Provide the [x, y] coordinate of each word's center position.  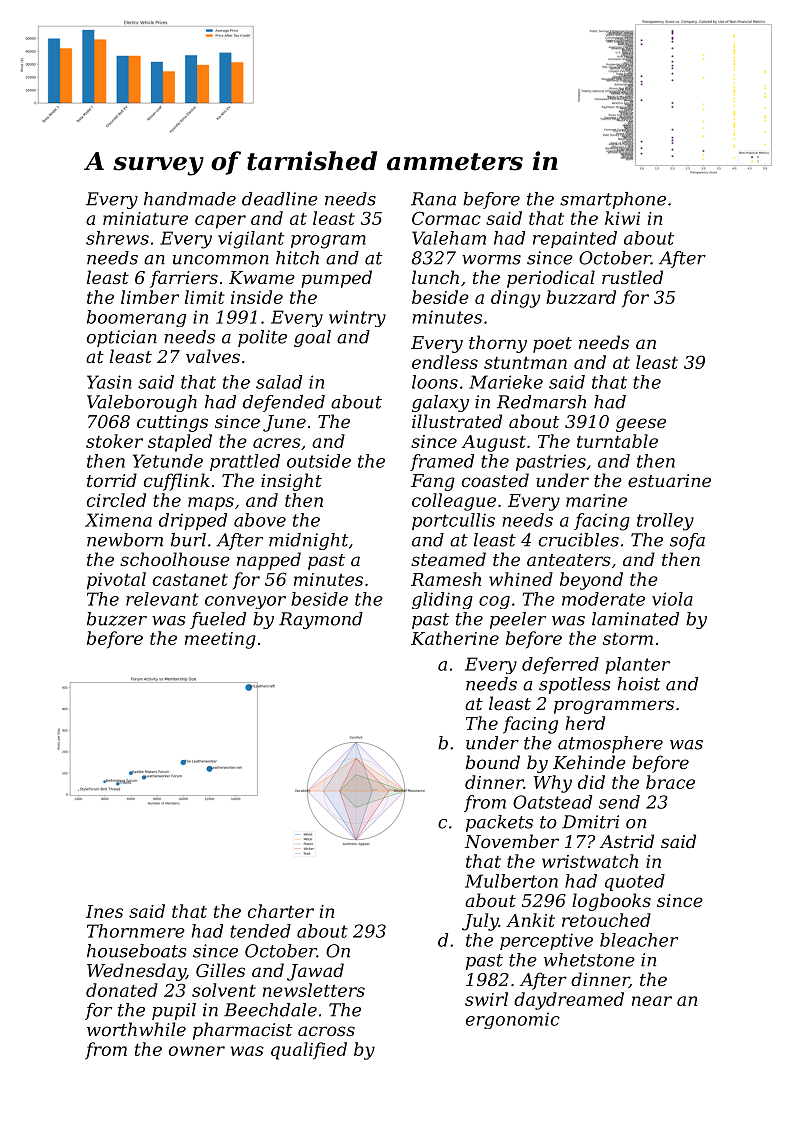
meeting [220, 640]
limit [205, 297]
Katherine [455, 638]
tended [260, 931]
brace [670, 782]
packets [499, 823]
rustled [632, 277]
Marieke [506, 382]
